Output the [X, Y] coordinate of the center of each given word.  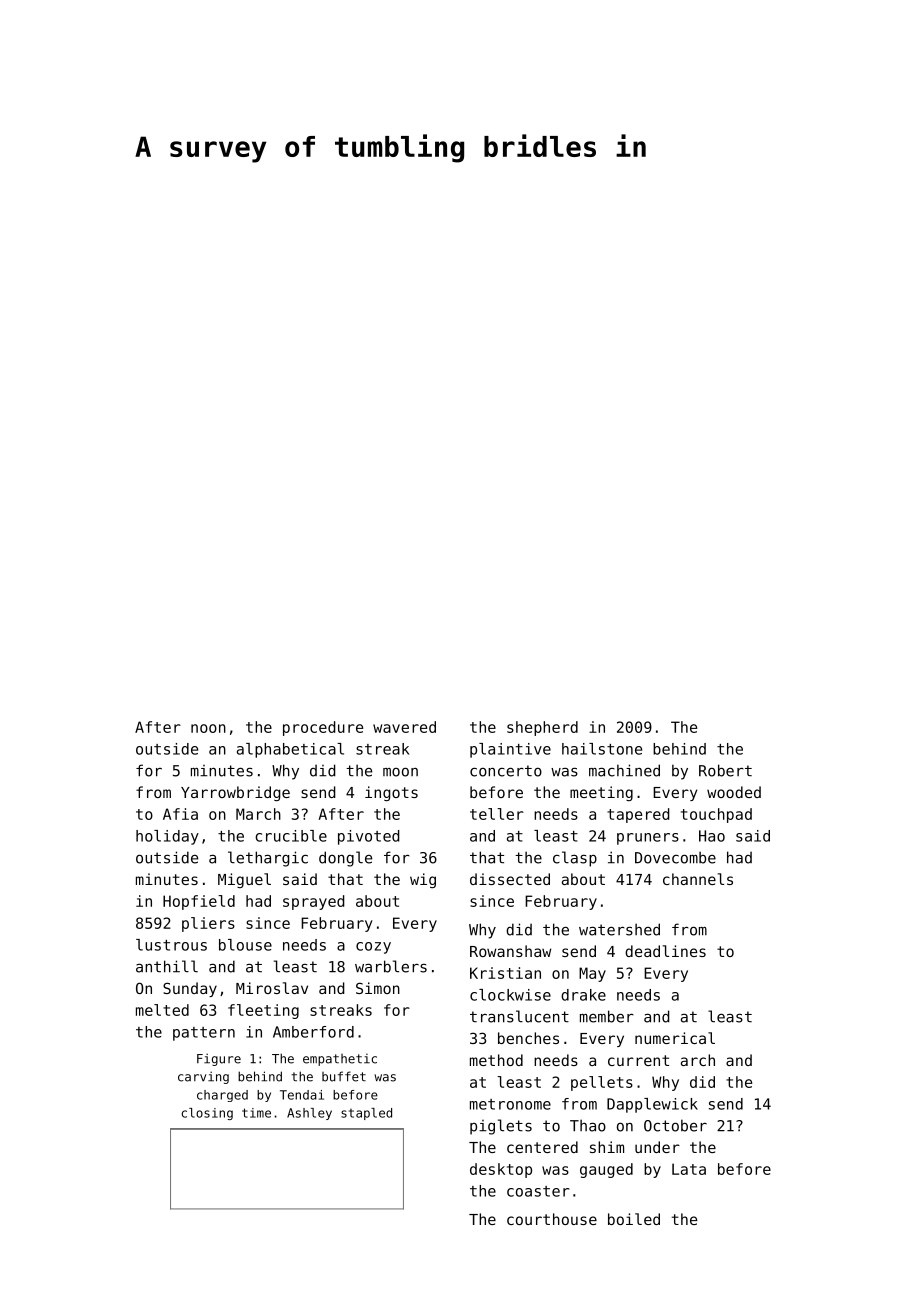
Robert [725, 770]
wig [423, 880]
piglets [501, 1127]
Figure [219, 1059]
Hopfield [199, 902]
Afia [180, 814]
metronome [510, 1104]
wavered [404, 727]
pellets [602, 1083]
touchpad [716, 815]
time [256, 1113]
